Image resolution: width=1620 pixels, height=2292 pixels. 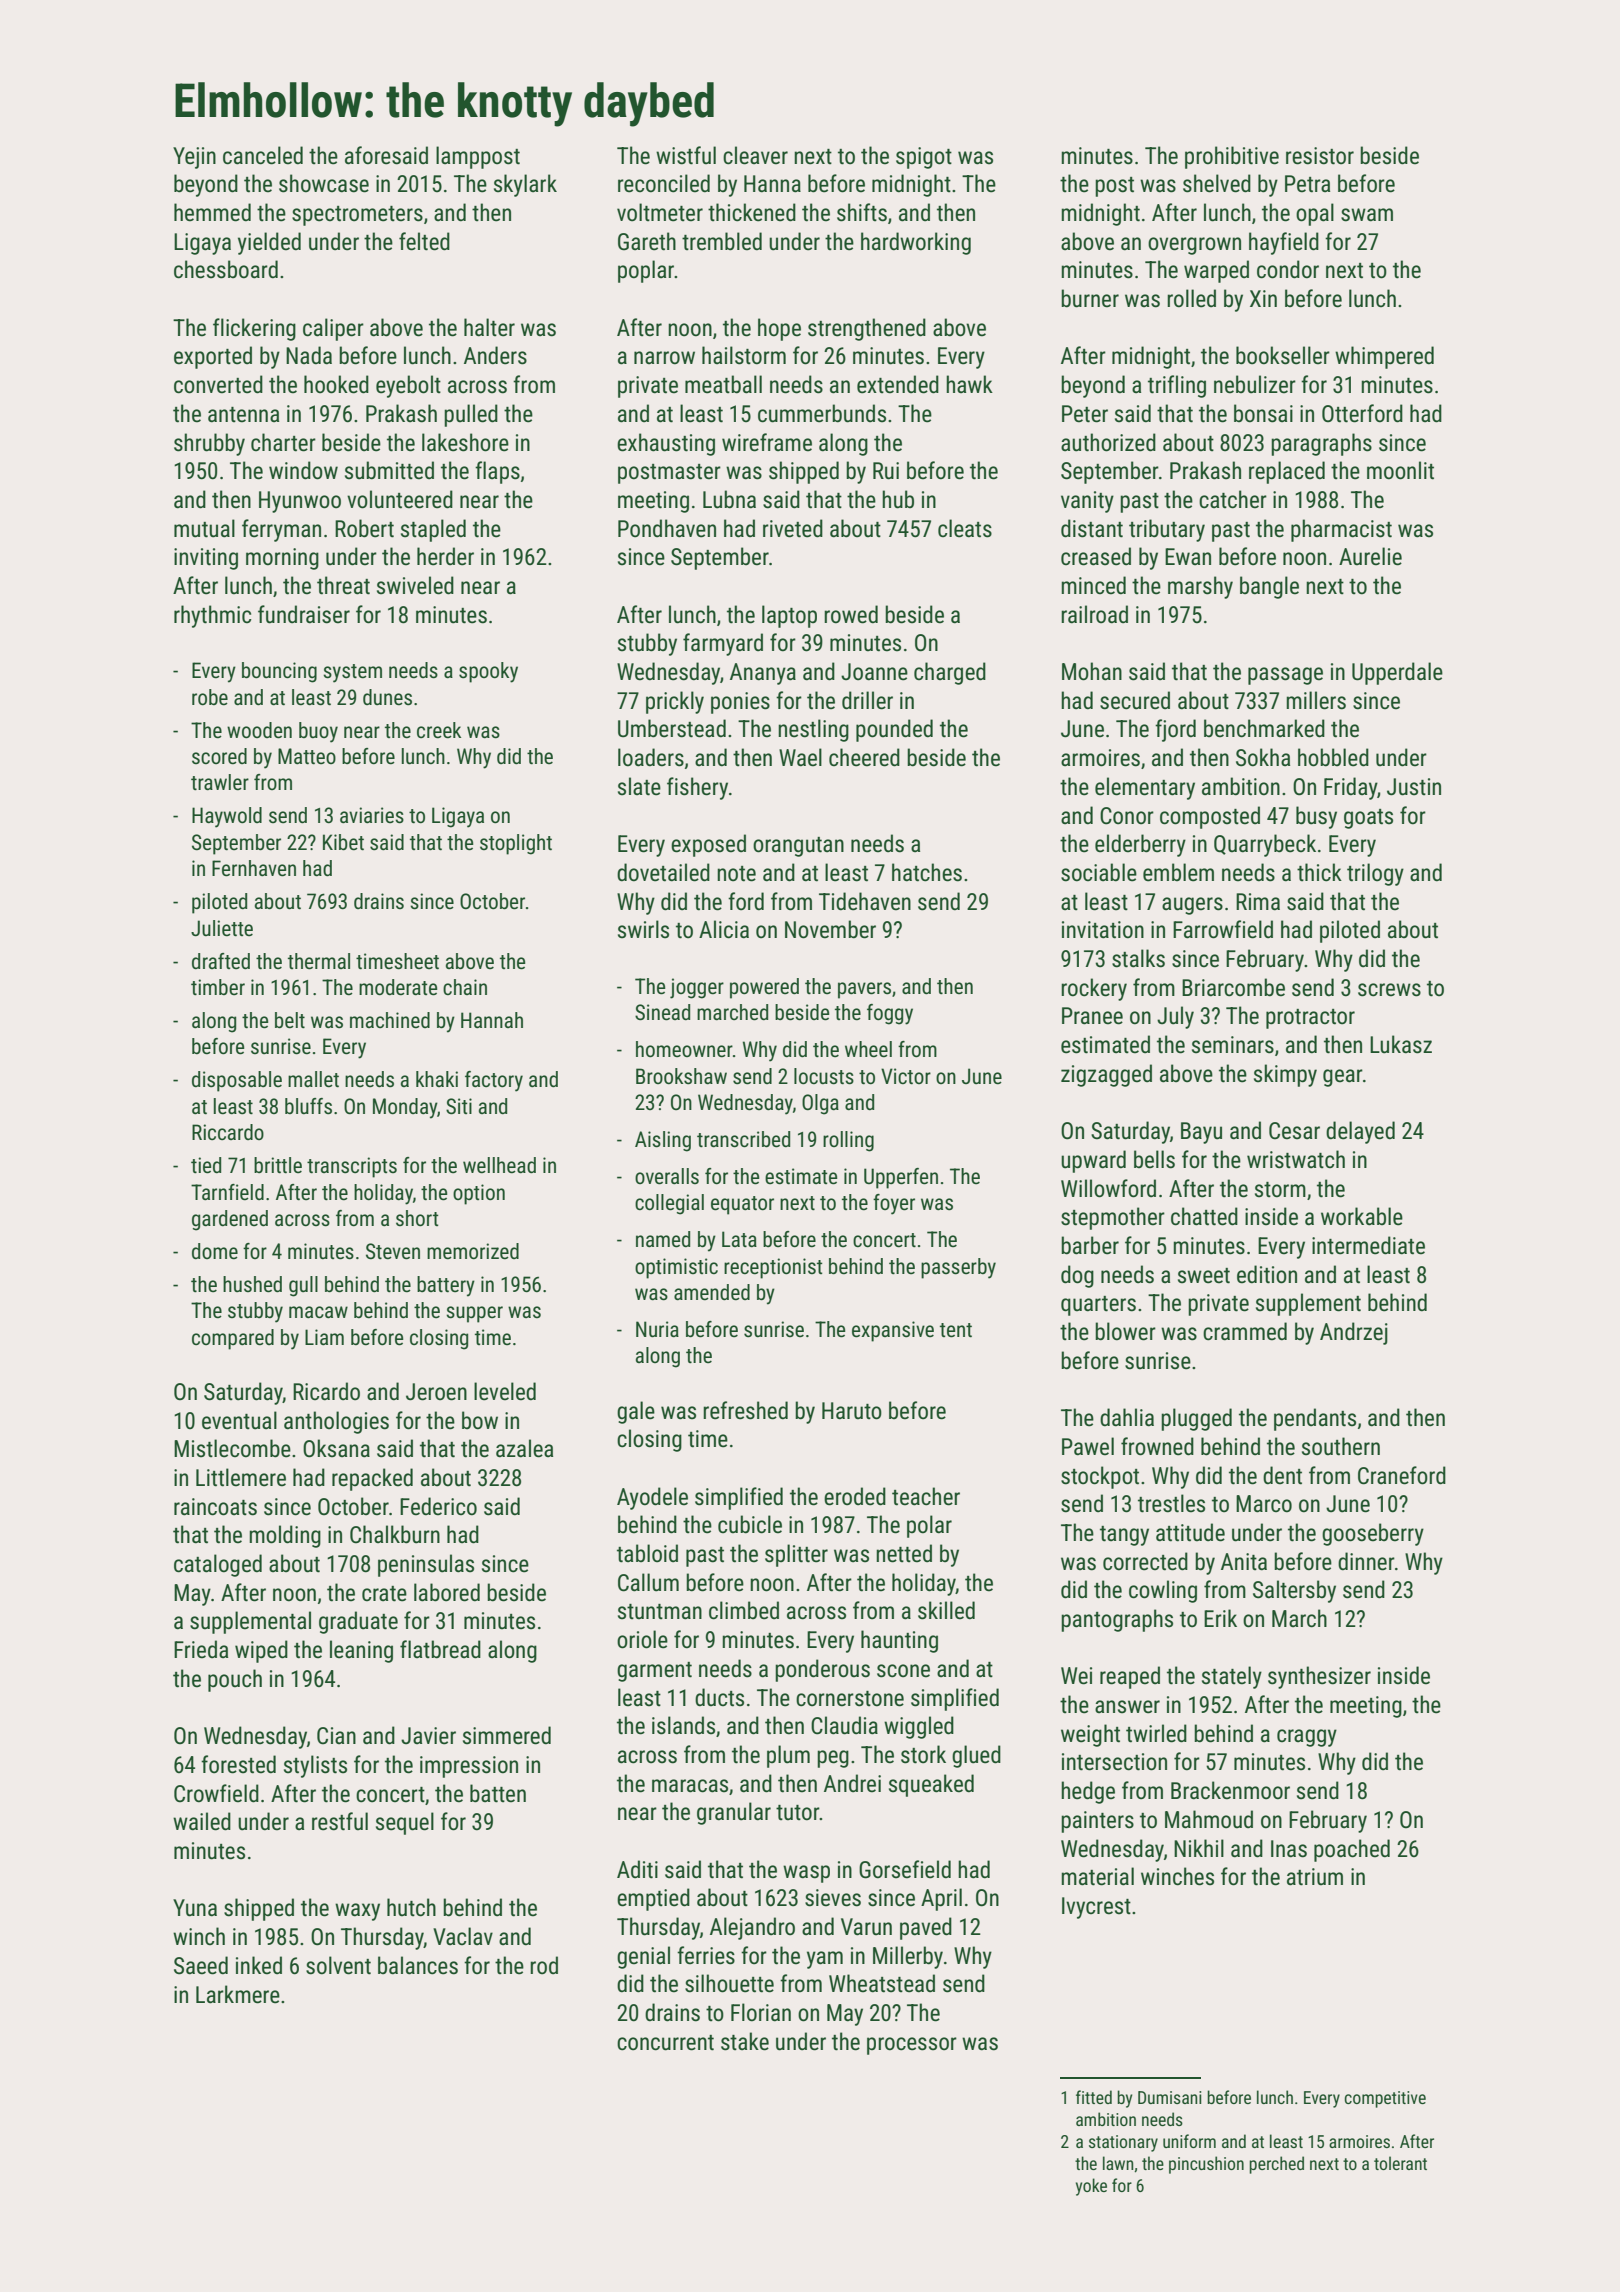 What do you see at coordinates (488, 672) in the document?
I see `spooky` at bounding box center [488, 672].
